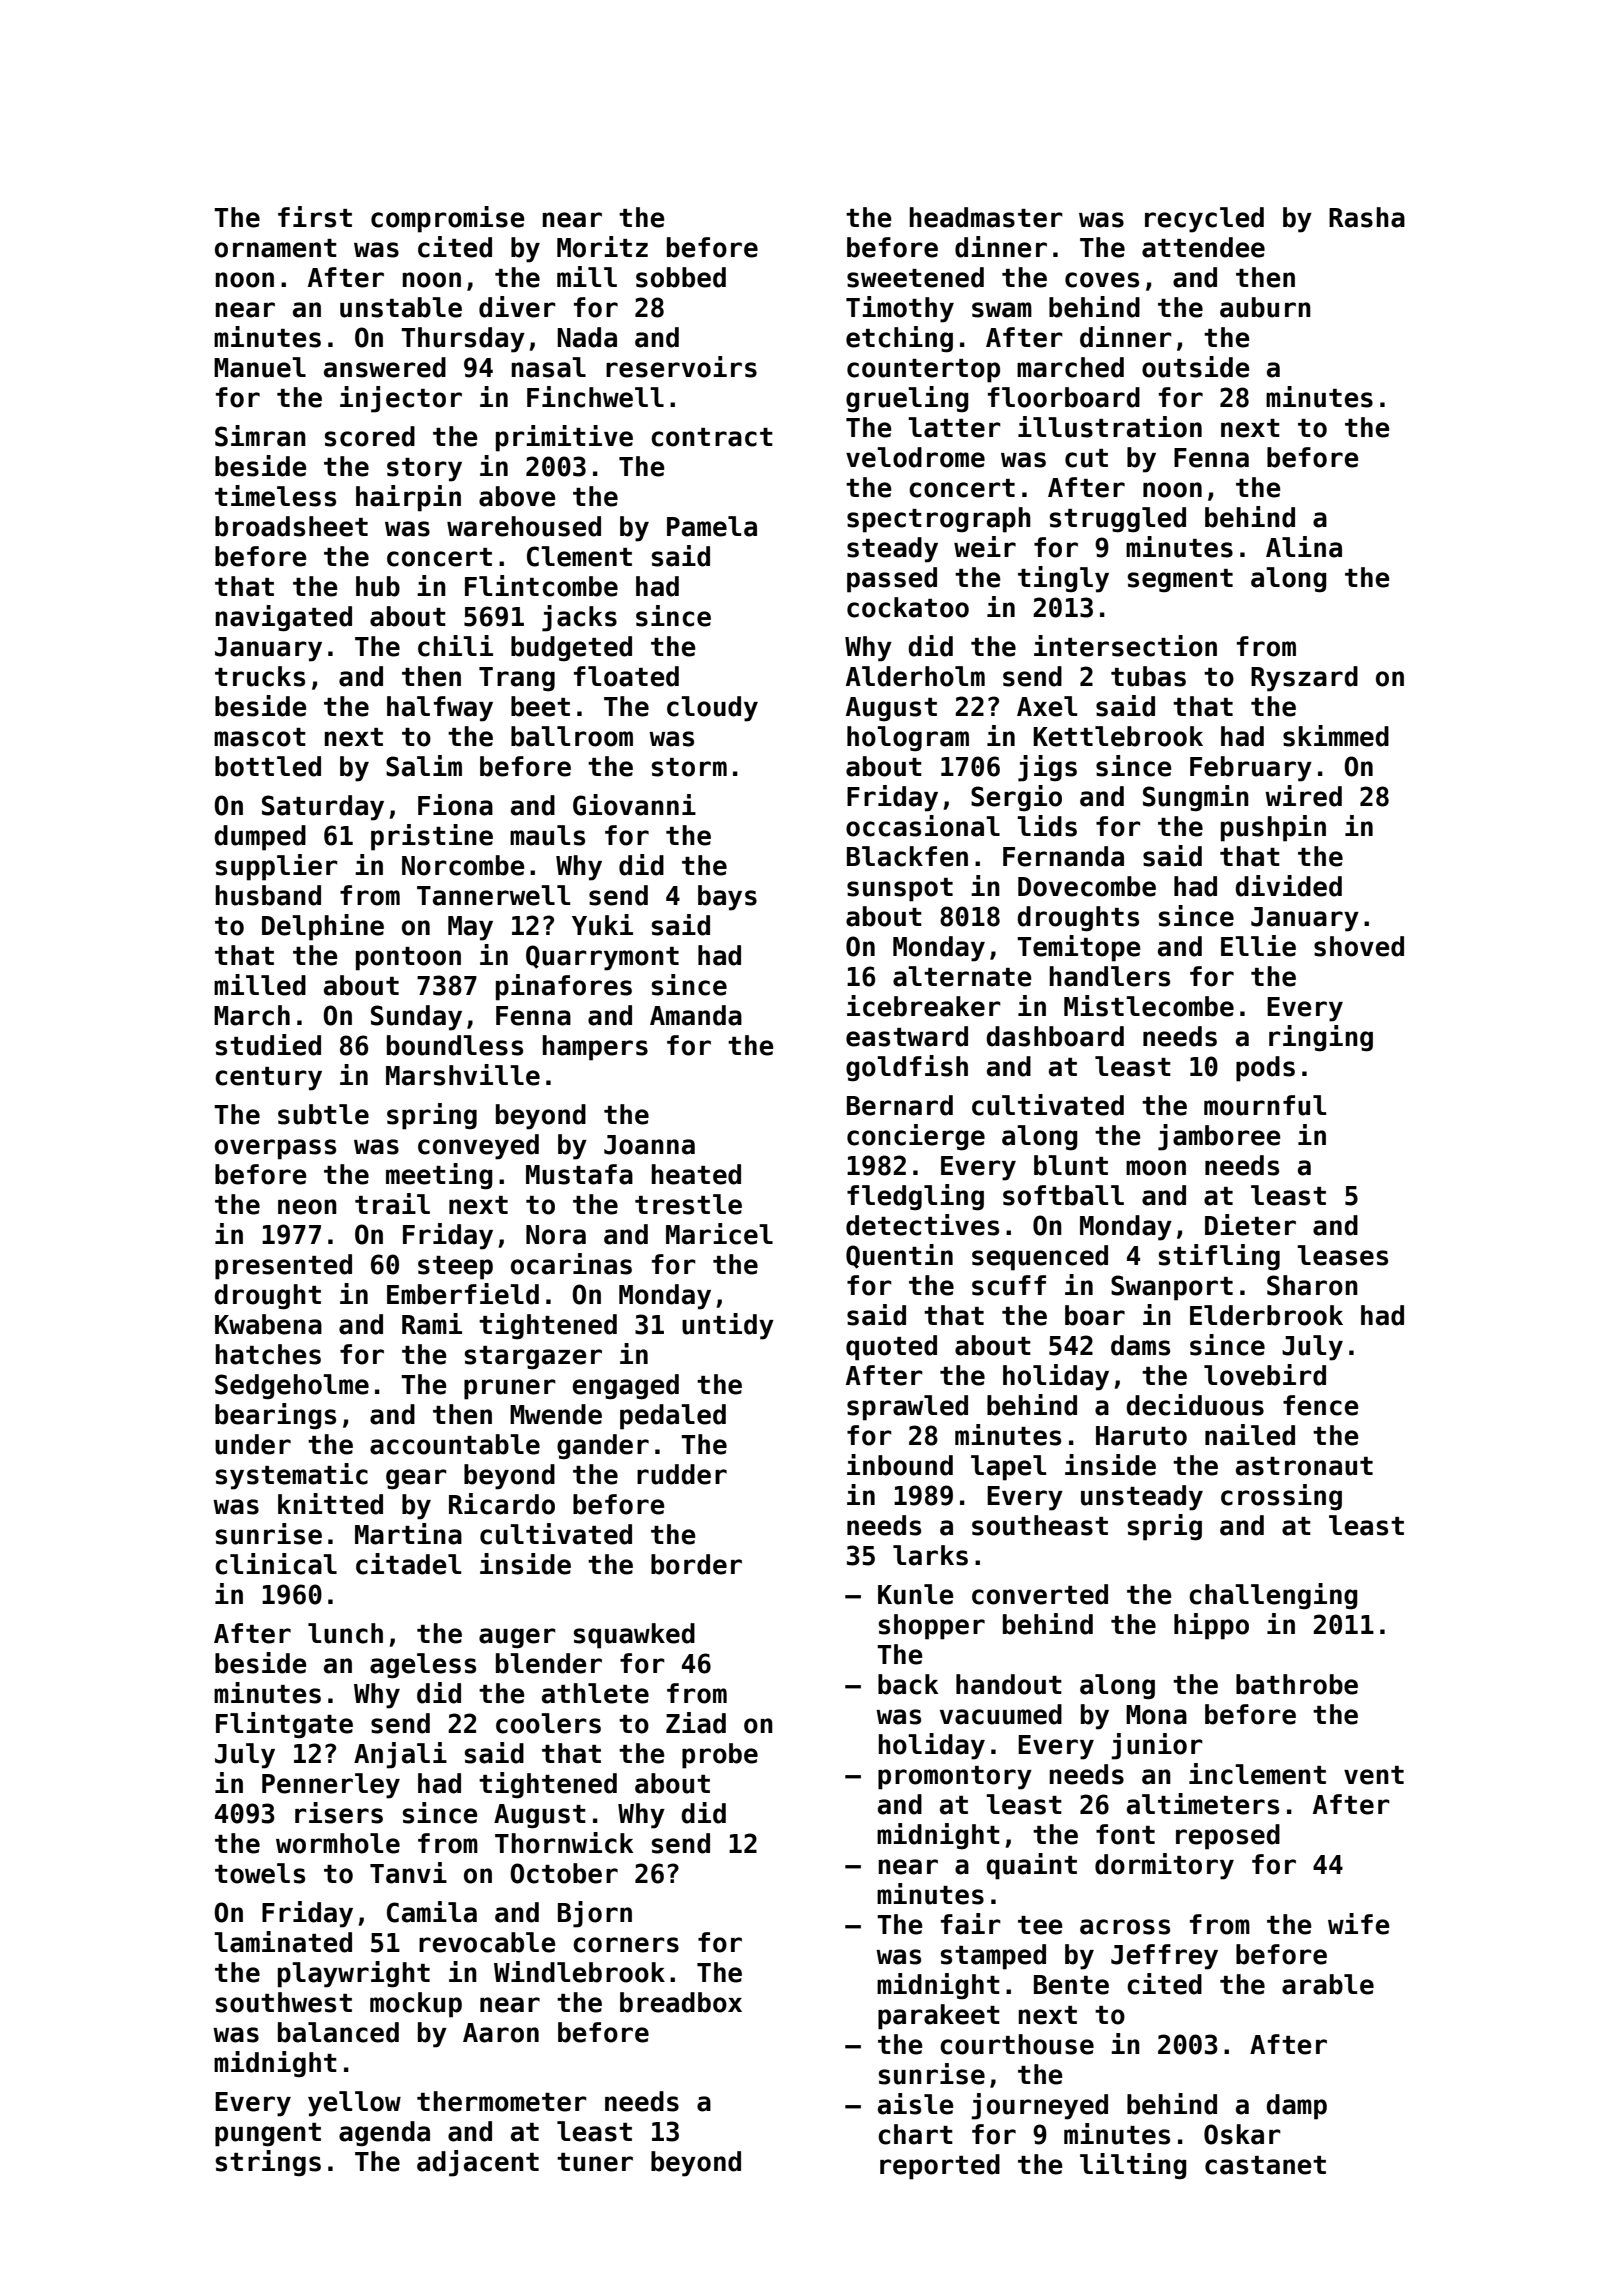 The width and height of the screenshot is (1620, 2292). Describe the element at coordinates (401, 399) in the screenshot. I see `injector` at that location.
